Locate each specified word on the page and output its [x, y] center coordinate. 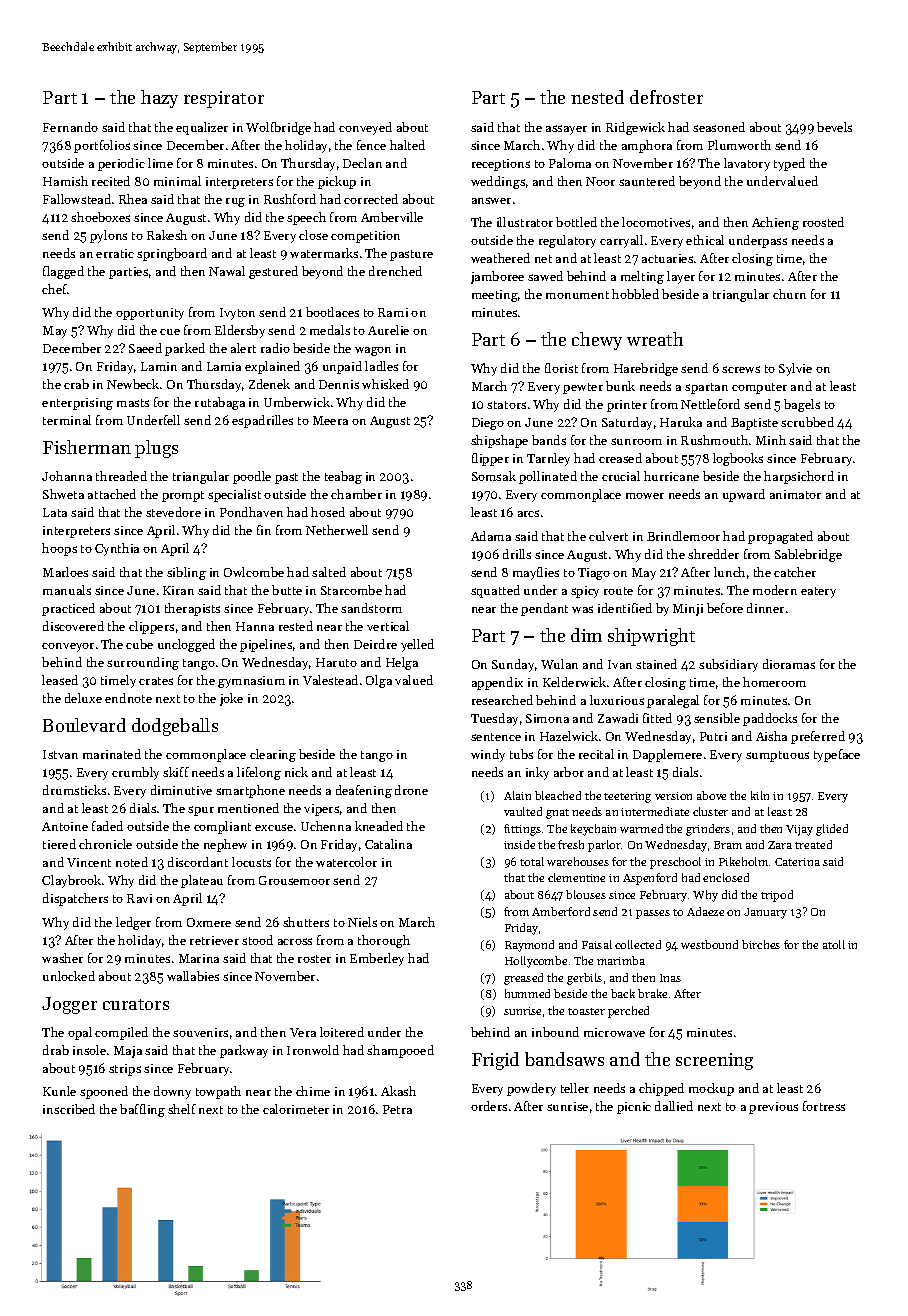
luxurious [617, 700]
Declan [362, 163]
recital [596, 754]
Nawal [227, 271]
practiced [68, 609]
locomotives [656, 222]
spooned [104, 1092]
